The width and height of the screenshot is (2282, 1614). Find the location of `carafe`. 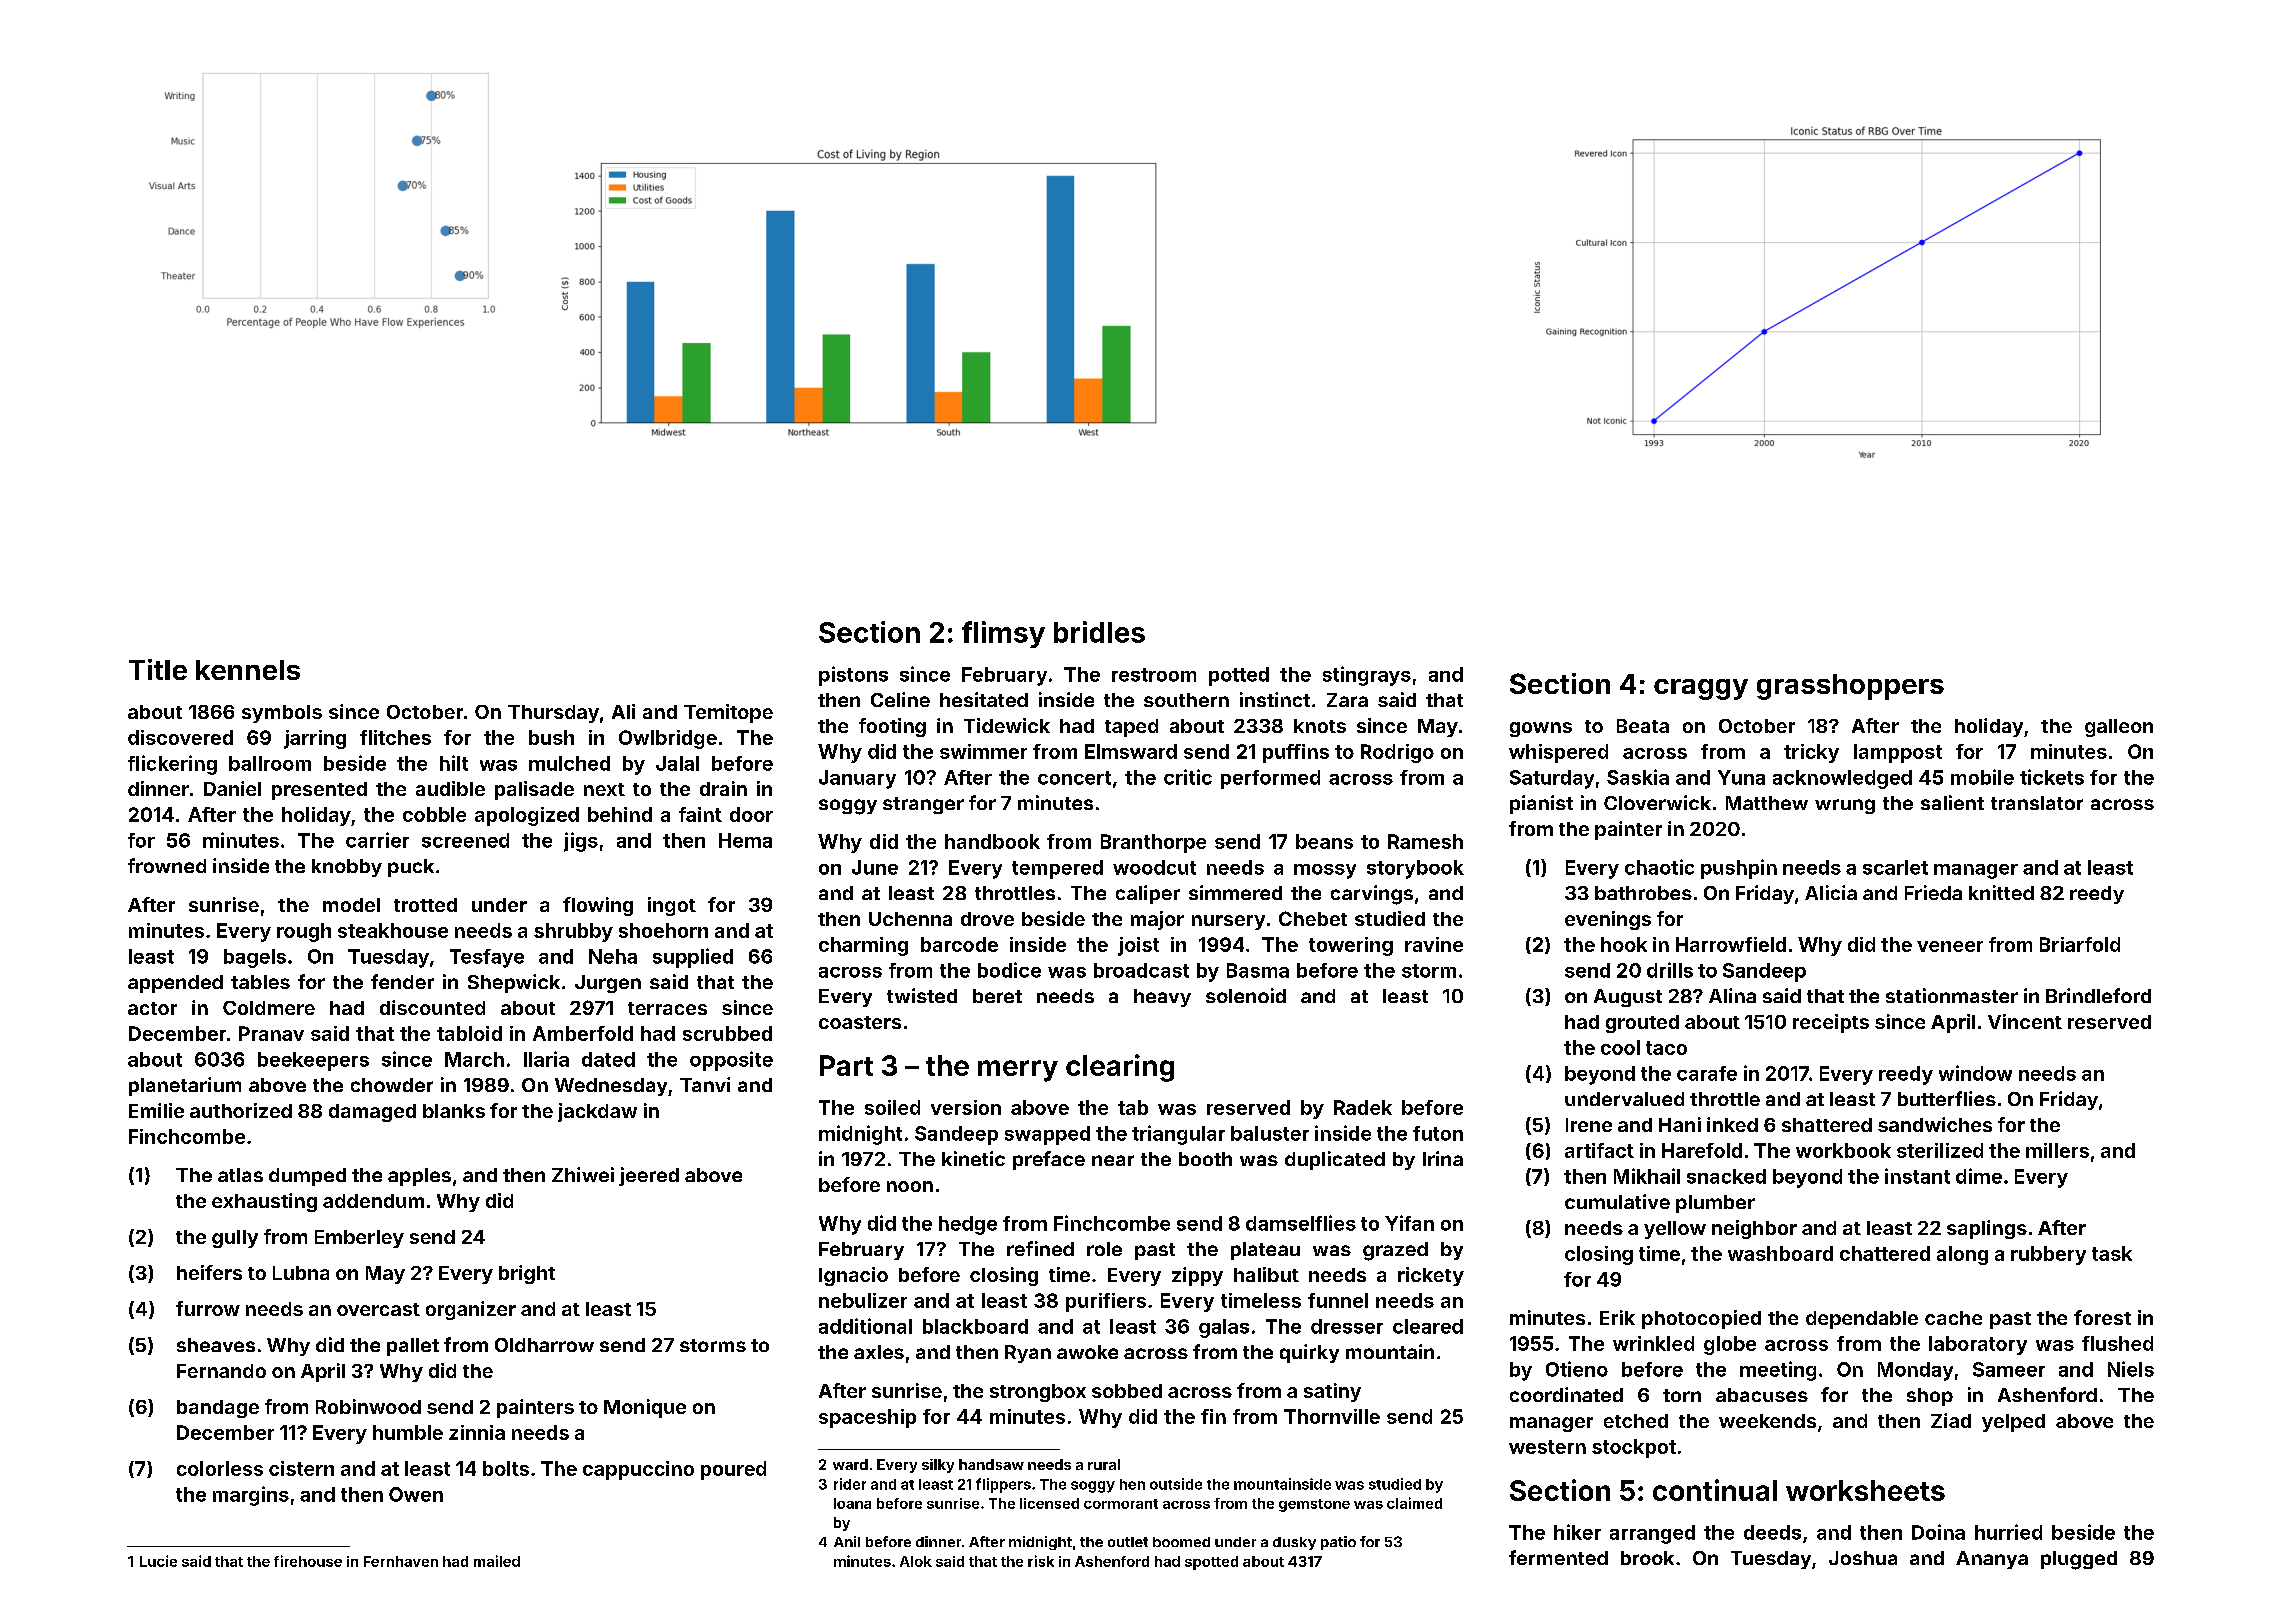

carafe is located at coordinates (1707, 1073).
